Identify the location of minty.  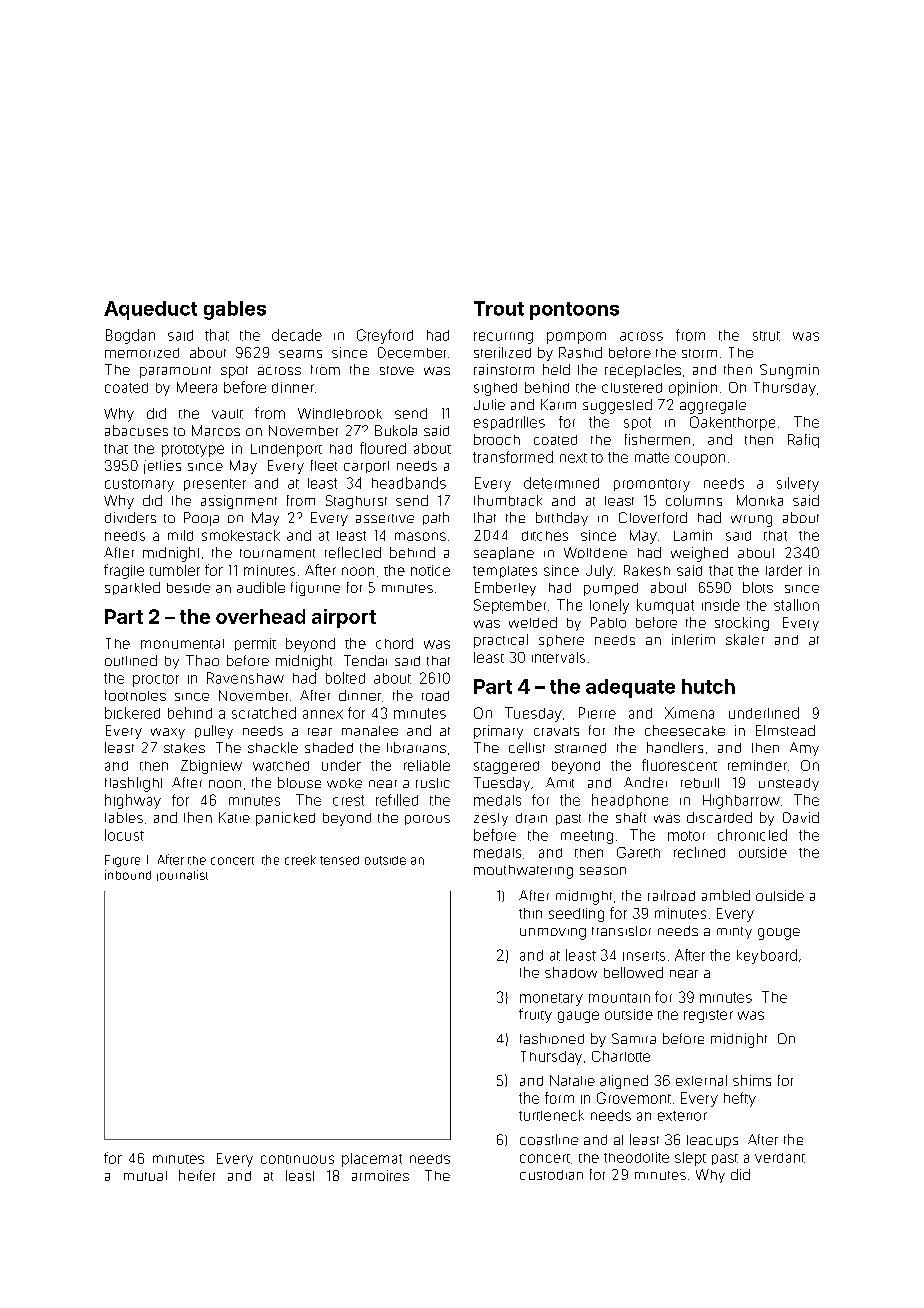
(734, 933).
